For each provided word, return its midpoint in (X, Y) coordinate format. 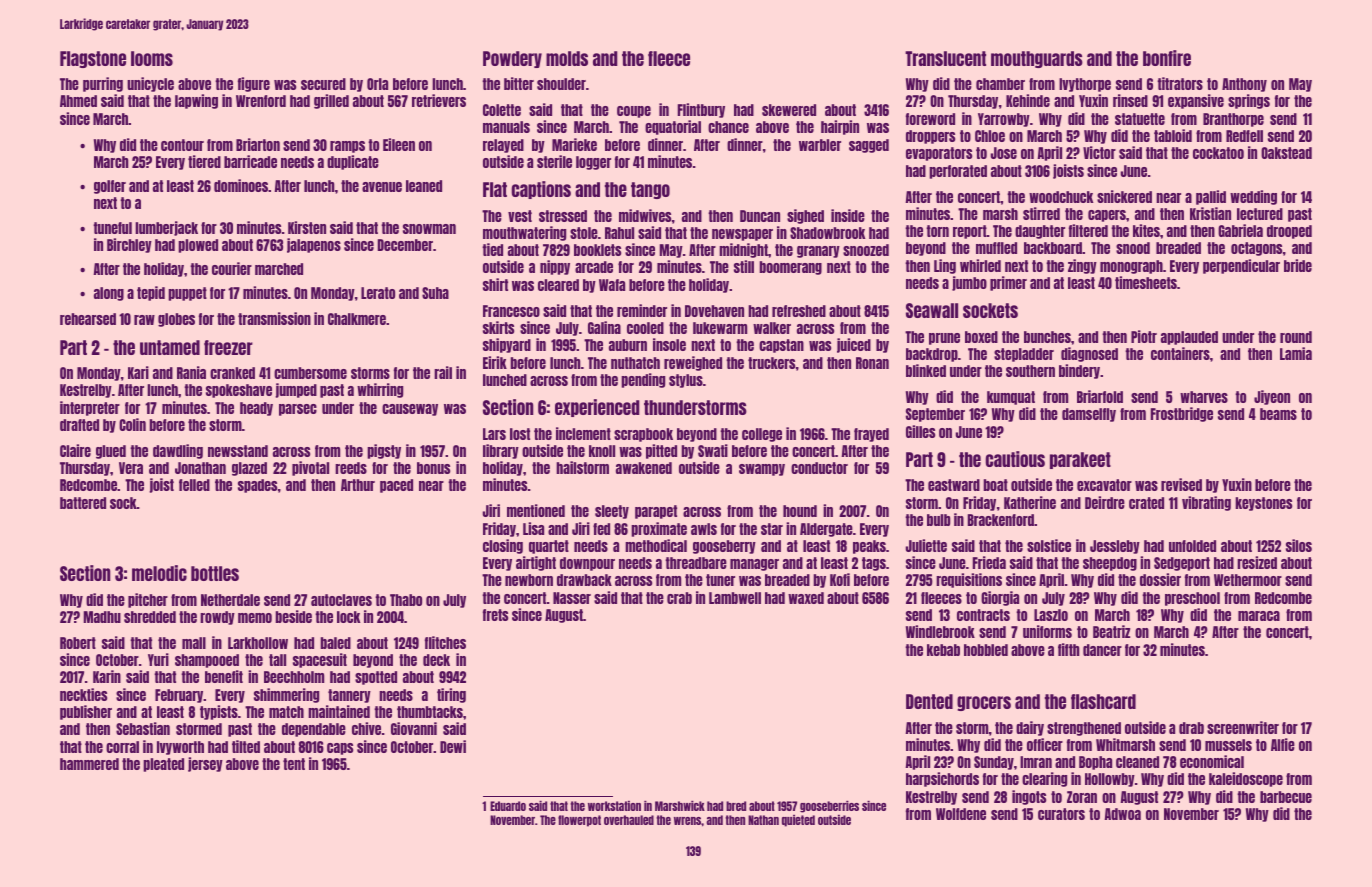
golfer (110, 187)
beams (1278, 414)
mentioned (536, 510)
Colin (132, 424)
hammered (89, 764)
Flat (495, 189)
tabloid (1173, 135)
